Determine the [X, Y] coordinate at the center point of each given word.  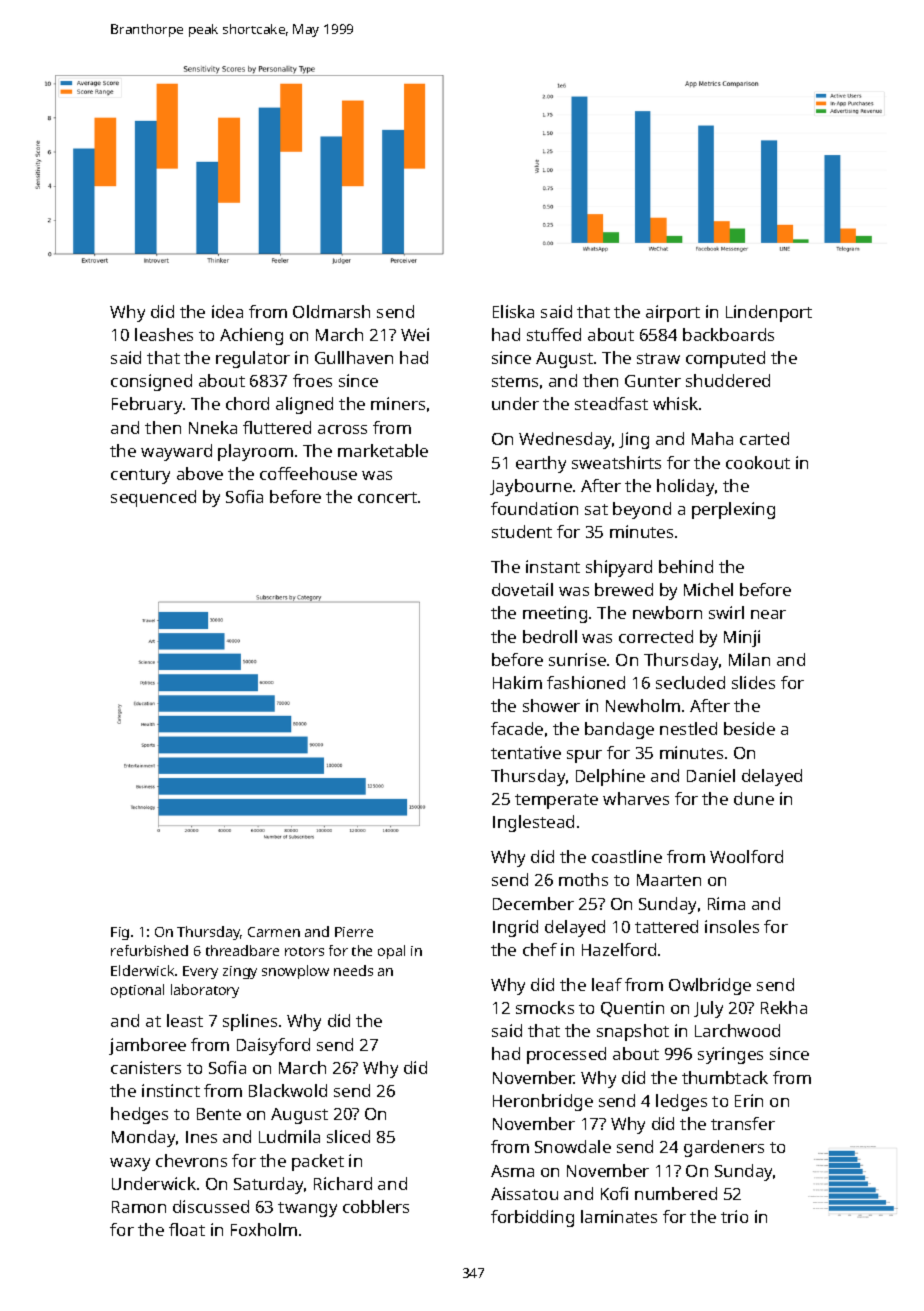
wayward [176, 452]
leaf [607, 984]
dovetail [522, 589]
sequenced [153, 498]
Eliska [513, 311]
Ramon [139, 1207]
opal [391, 952]
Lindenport [769, 313]
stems [515, 381]
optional [137, 991]
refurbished [149, 950]
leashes [164, 334]
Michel [708, 589]
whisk [675, 403]
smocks [545, 1007]
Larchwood [737, 1030]
